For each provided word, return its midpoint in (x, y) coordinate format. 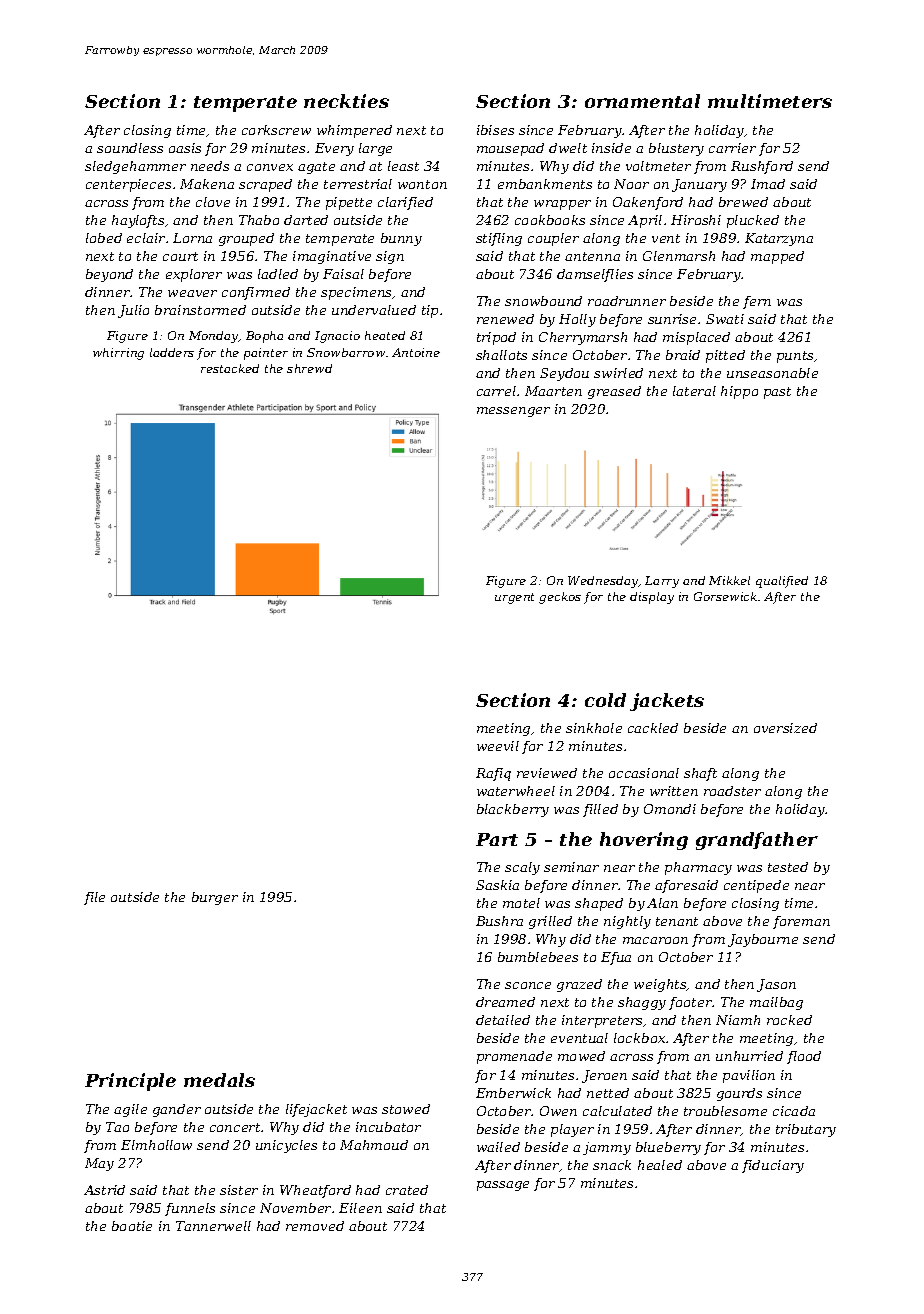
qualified (782, 582)
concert (235, 1127)
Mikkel (729, 580)
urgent (514, 598)
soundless (130, 148)
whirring (118, 354)
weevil (498, 746)
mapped (777, 257)
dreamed (505, 1002)
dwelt (568, 148)
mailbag (776, 1003)
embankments (545, 184)
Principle (130, 1082)
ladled (278, 274)
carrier (732, 148)
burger (215, 898)
